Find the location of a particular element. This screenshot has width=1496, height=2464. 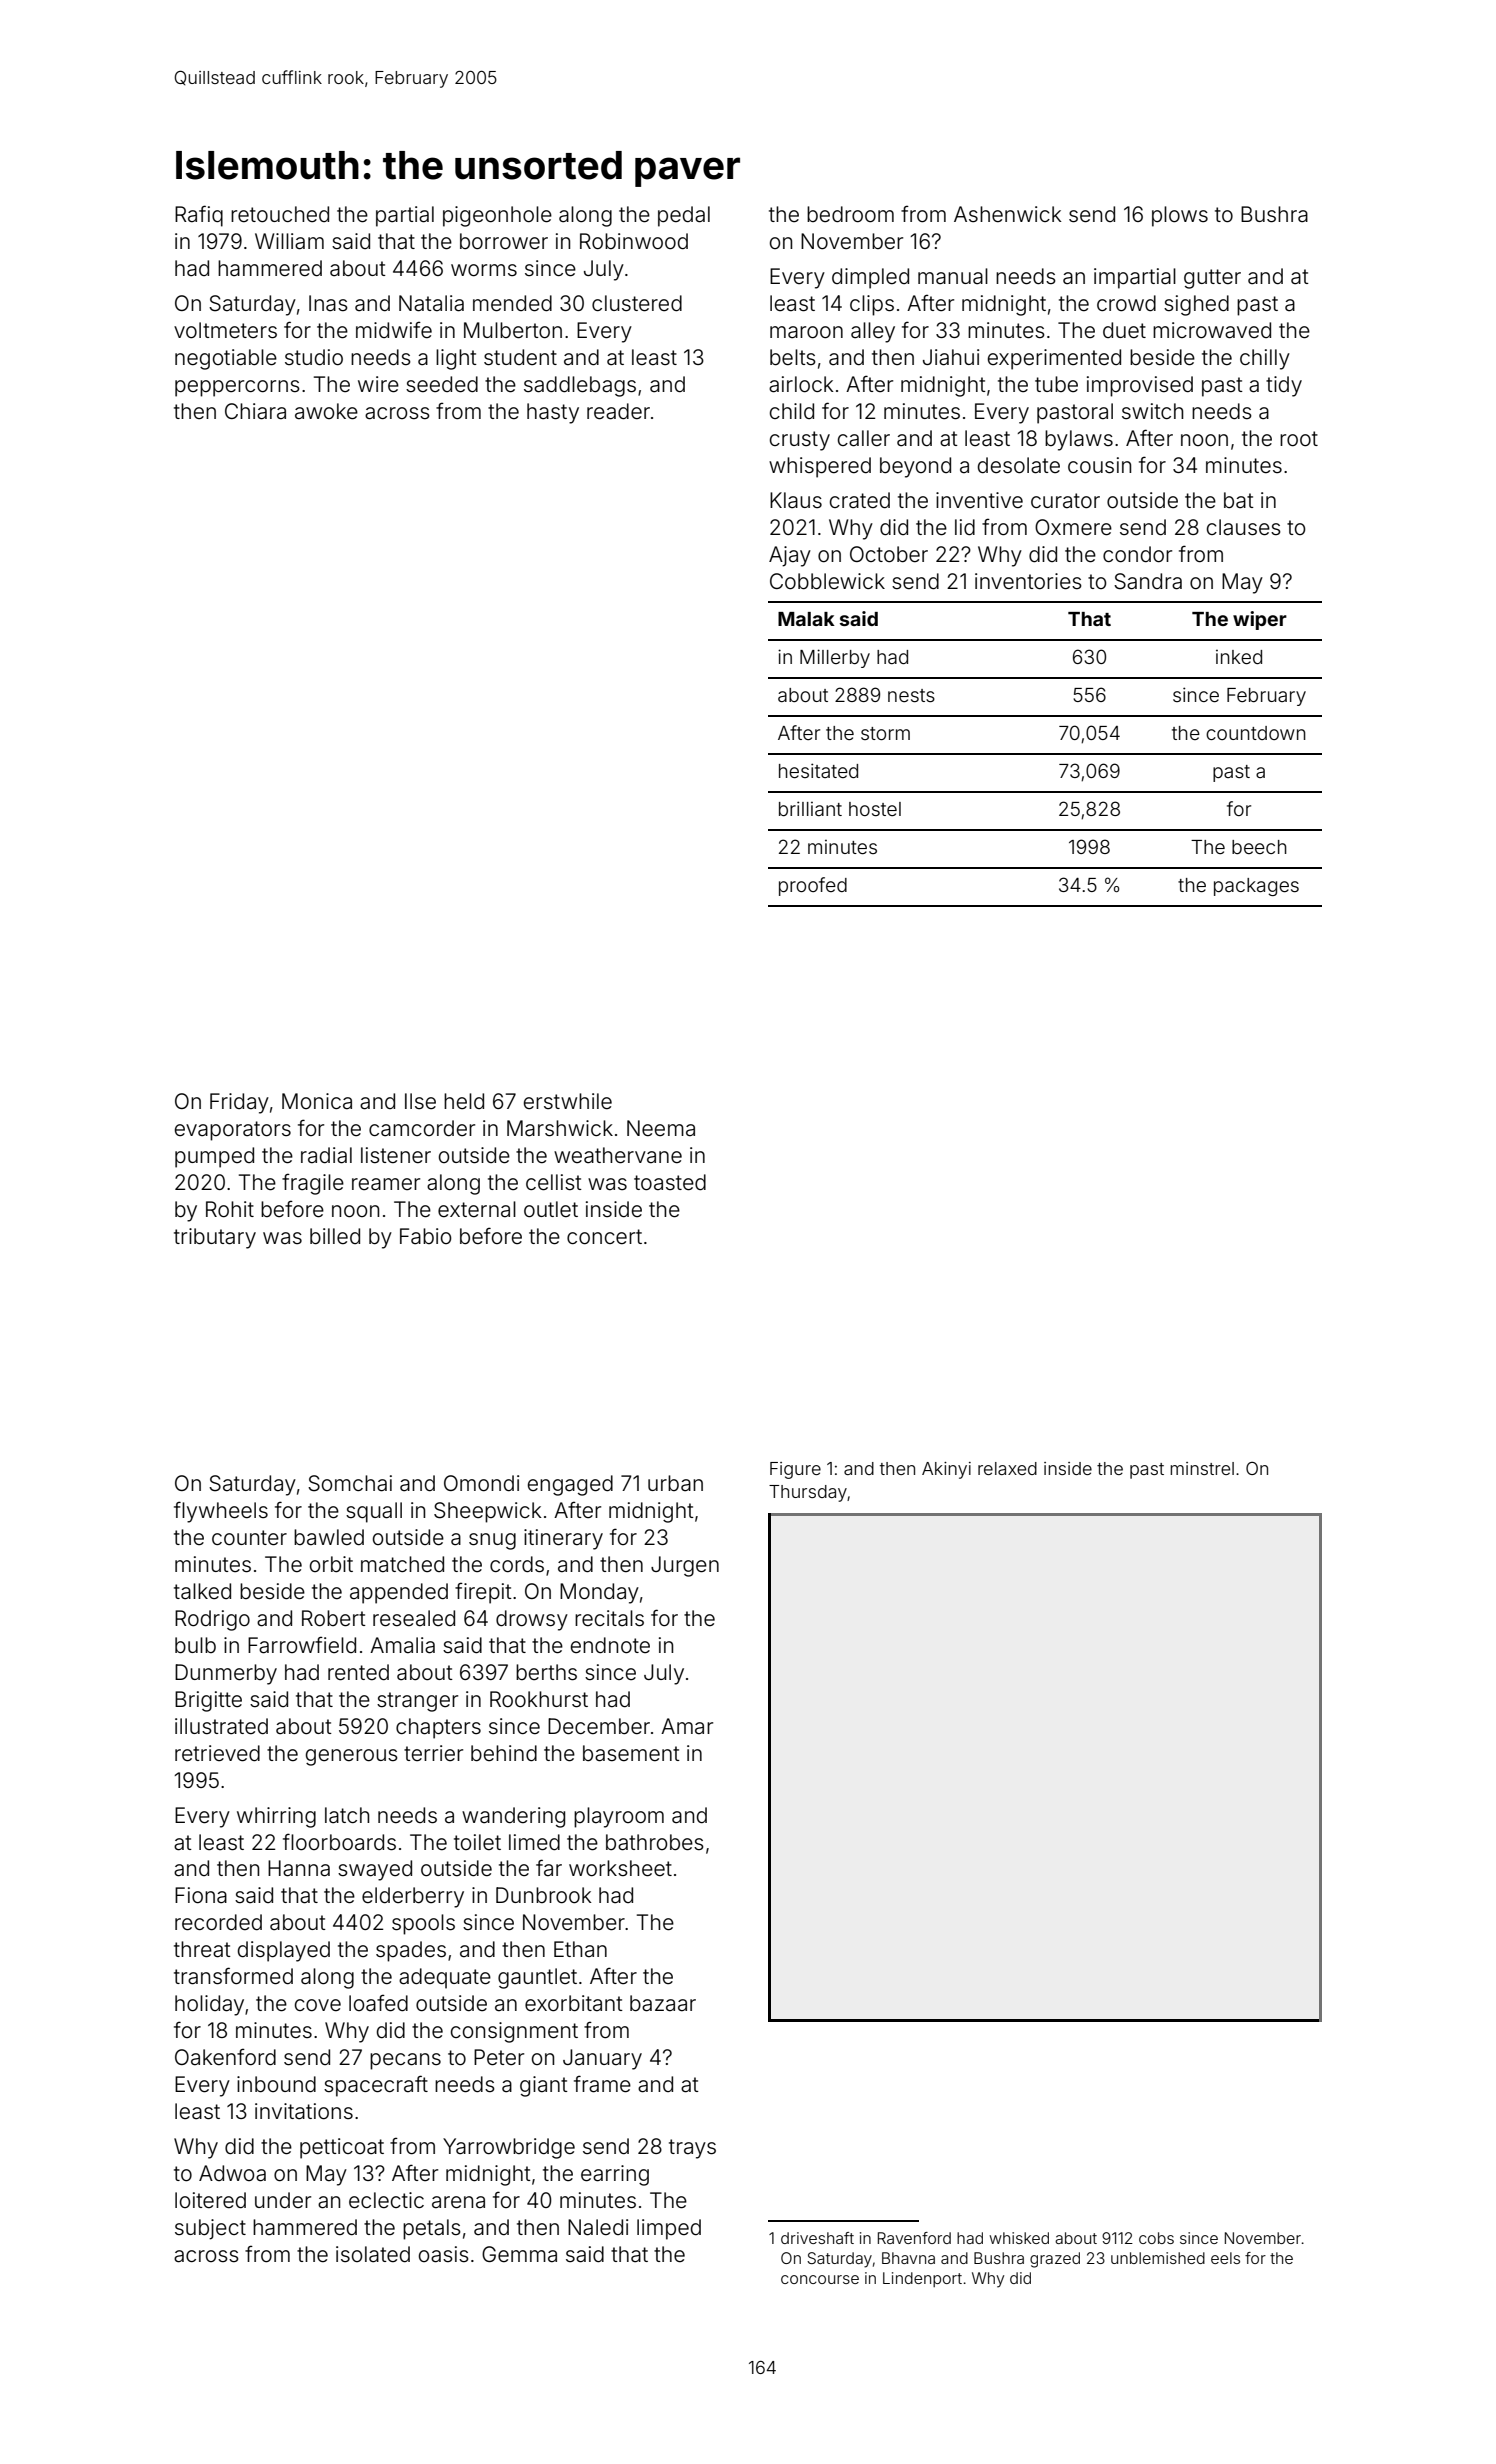

driveshaft is located at coordinates (817, 2238).
